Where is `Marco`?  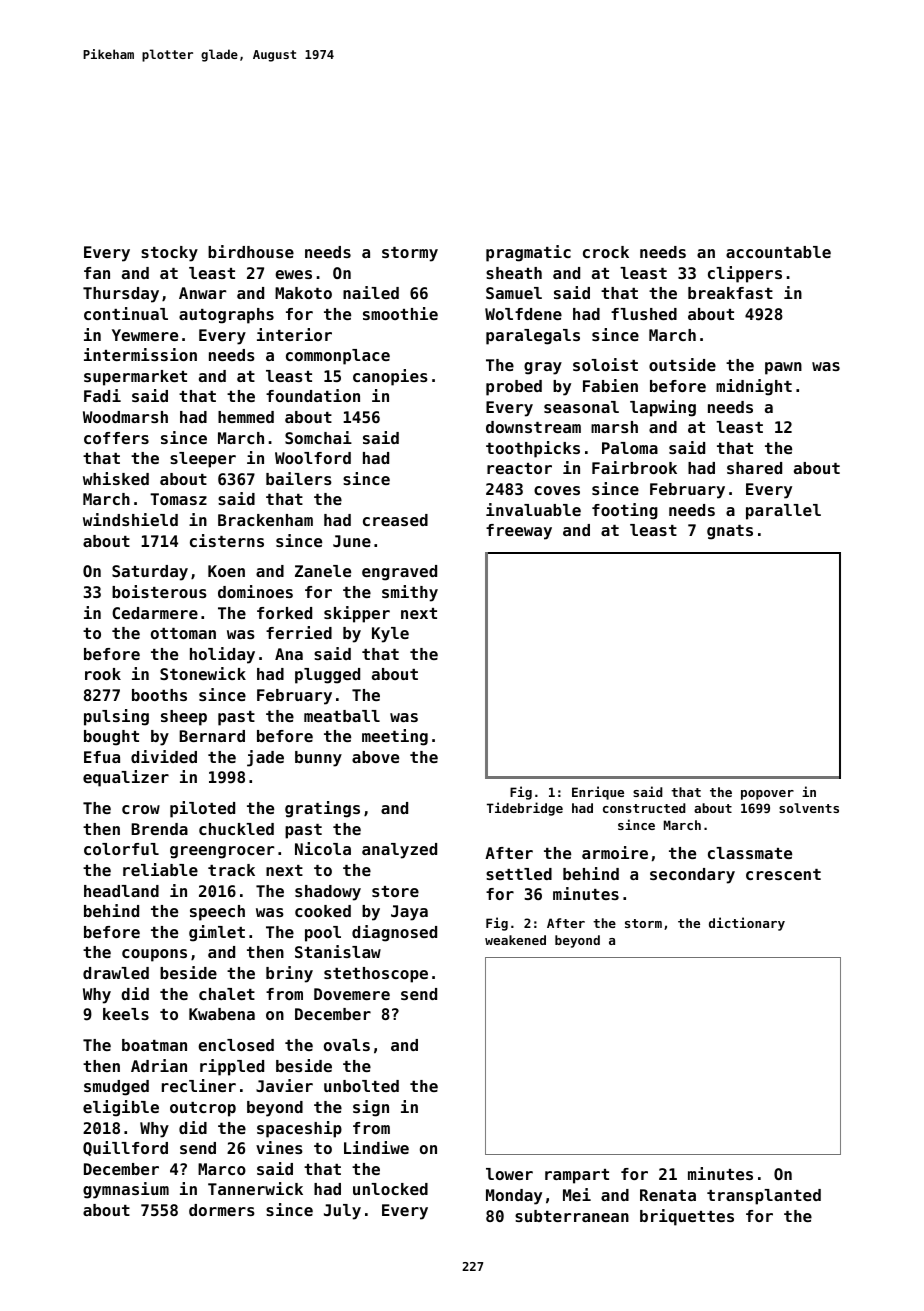 Marco is located at coordinates (222, 1169).
